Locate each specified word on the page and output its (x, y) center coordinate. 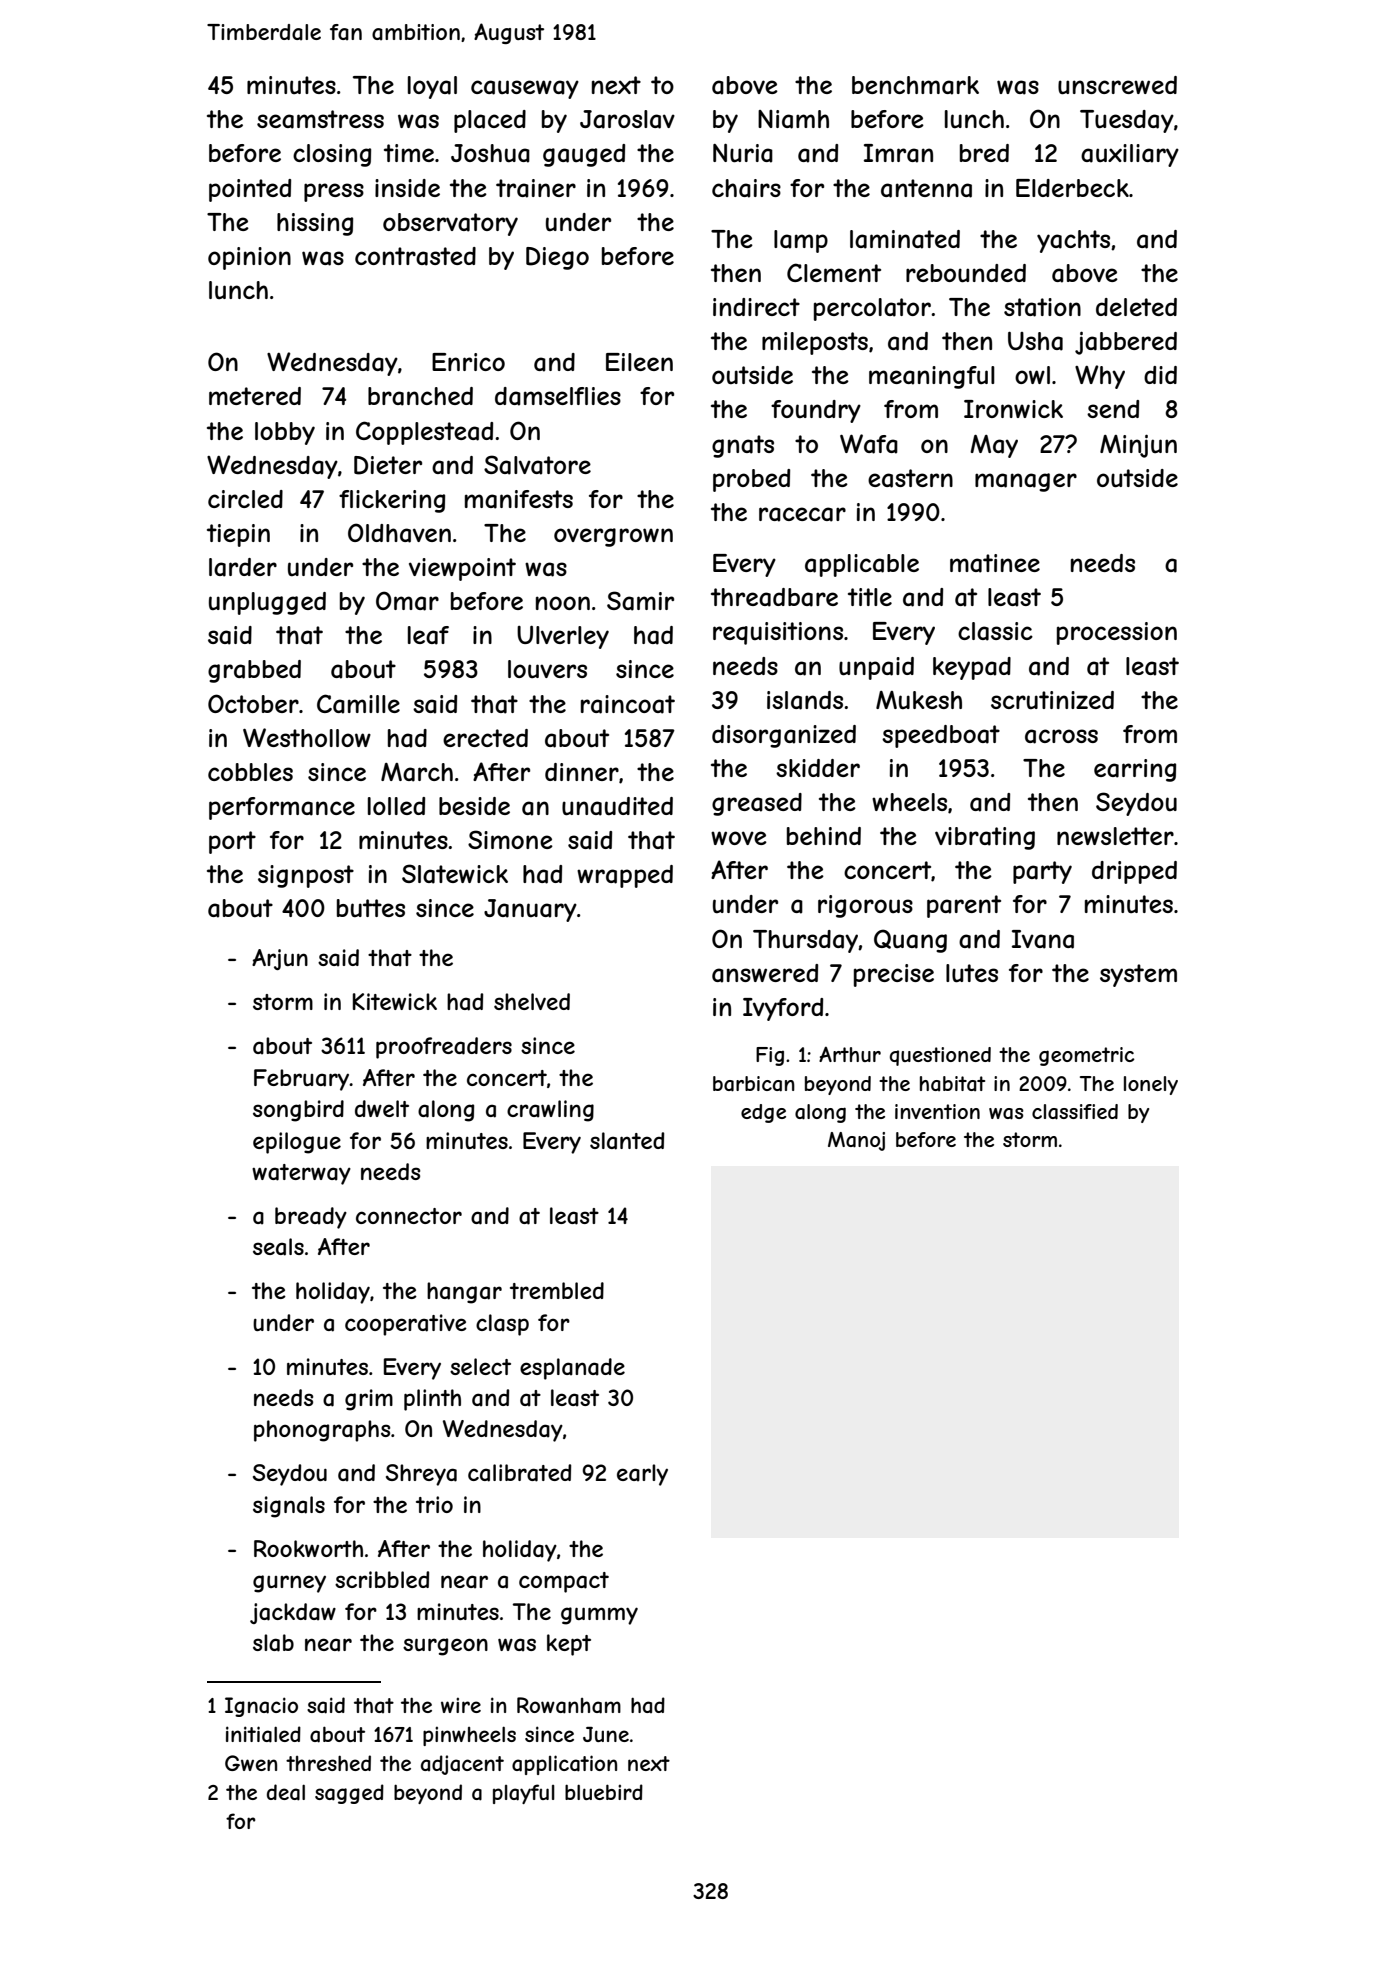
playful (524, 1794)
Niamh (793, 119)
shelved (532, 1001)
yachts (1073, 241)
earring (1135, 770)
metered (255, 396)
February (302, 1080)
